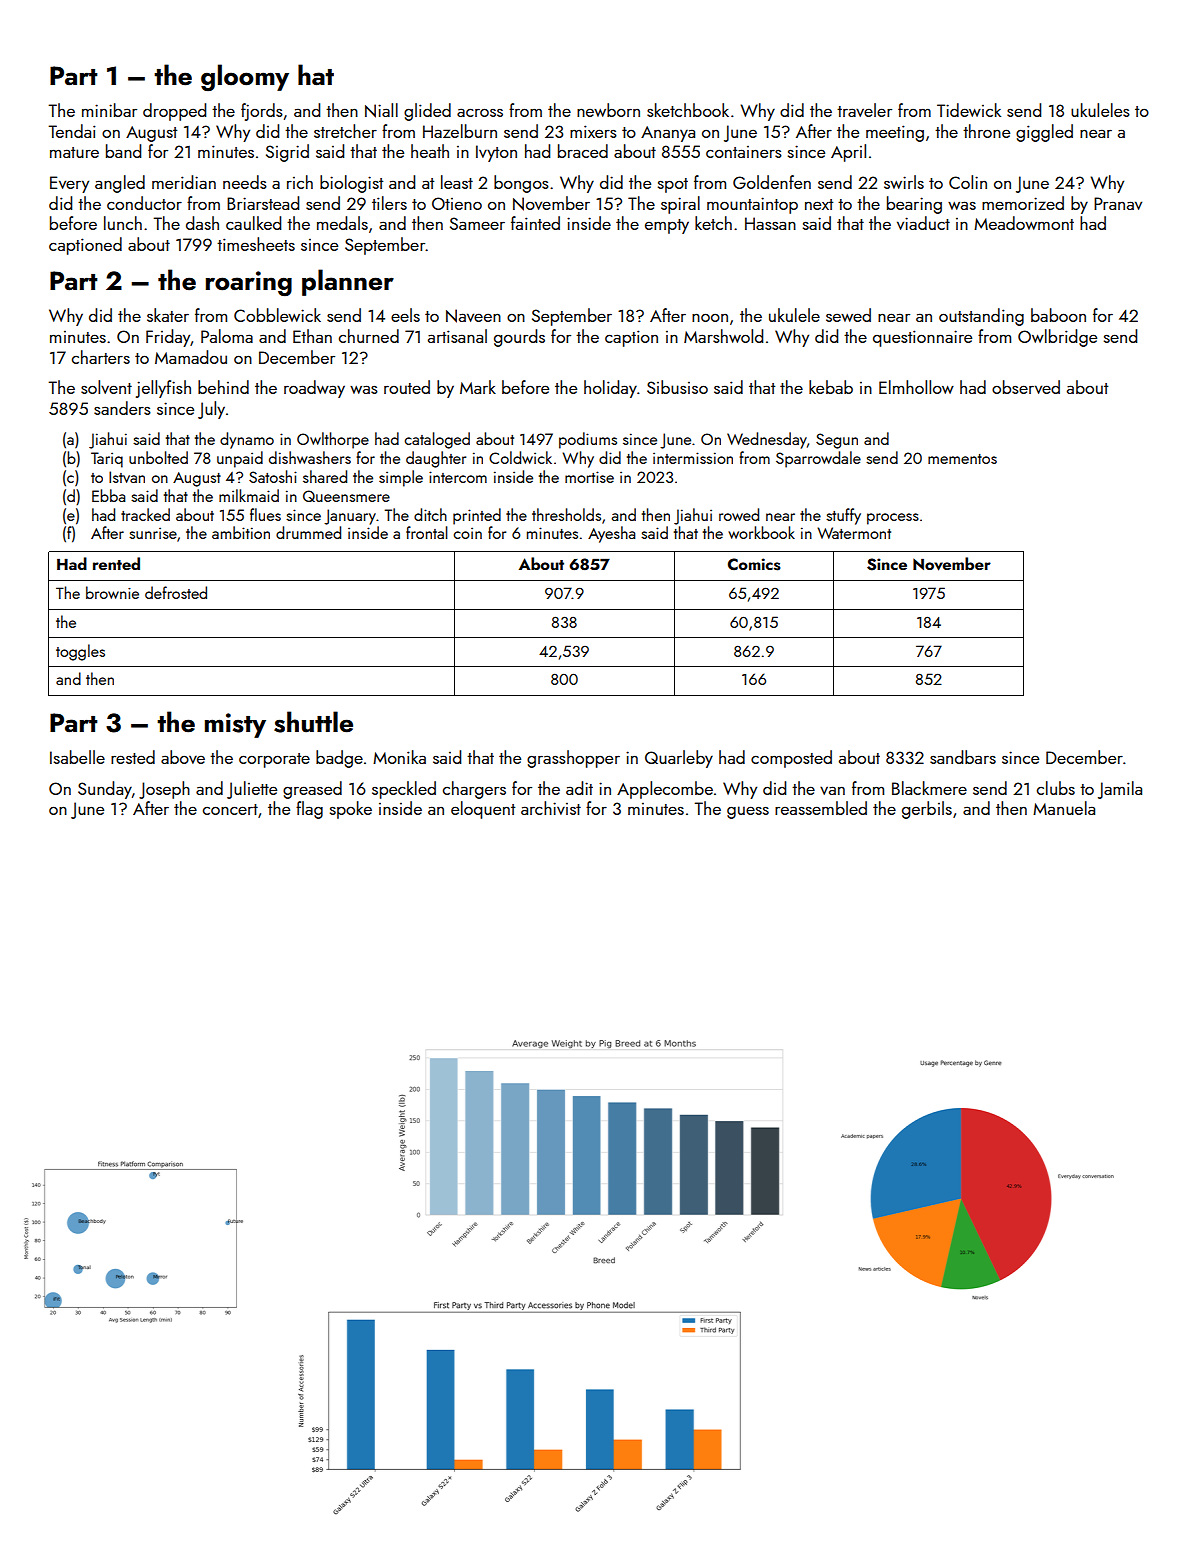 This screenshot has width=1199, height=1551. I want to click on Hassan, so click(770, 223).
